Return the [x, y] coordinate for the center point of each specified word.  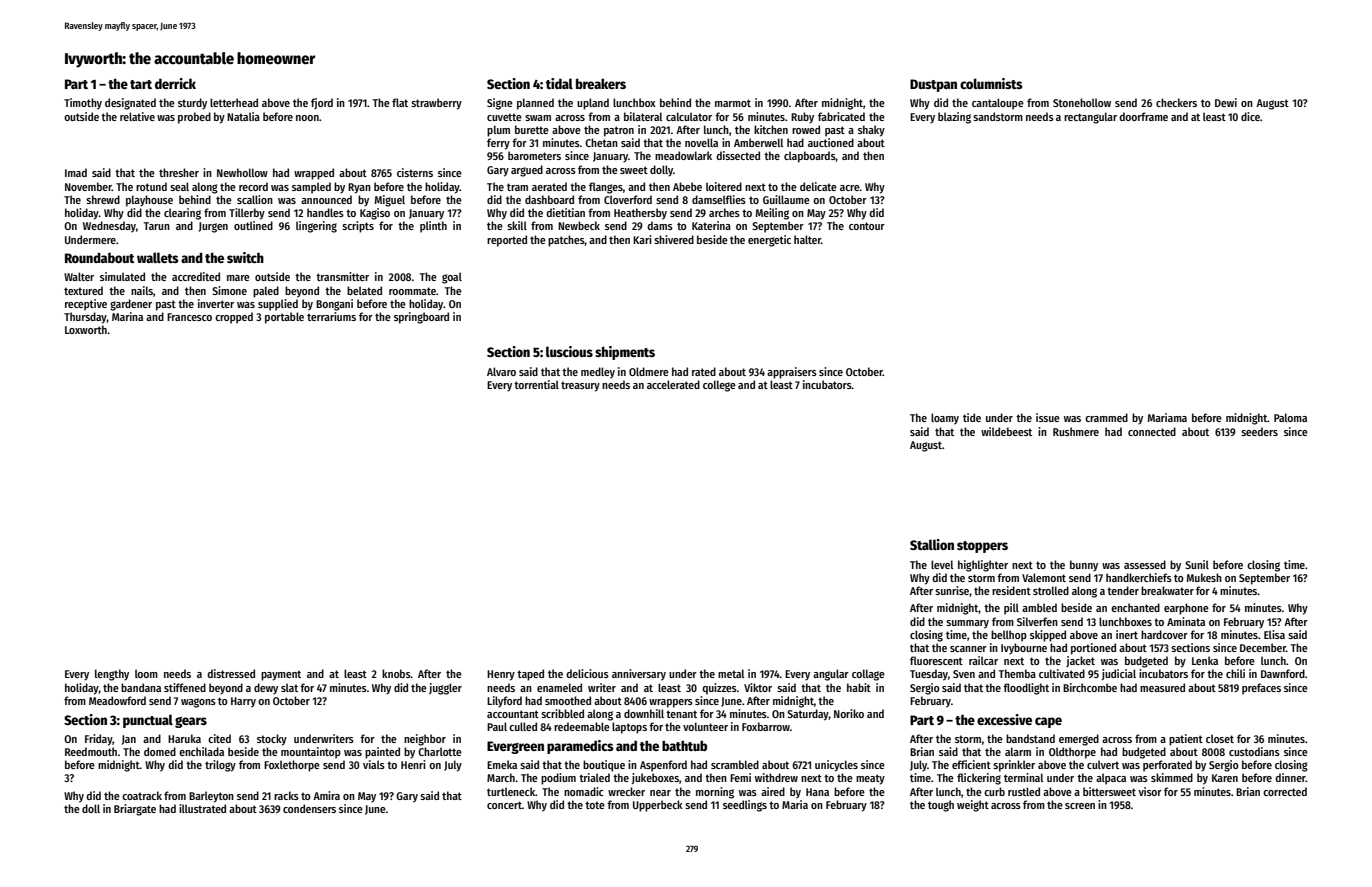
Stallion [932, 544]
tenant [681, 714]
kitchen [771, 129]
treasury [580, 386]
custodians [1254, 751]
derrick [175, 83]
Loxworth [86, 329]
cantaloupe [998, 104]
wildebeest [1006, 431]
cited [219, 738]
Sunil [1197, 564]
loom [146, 673]
